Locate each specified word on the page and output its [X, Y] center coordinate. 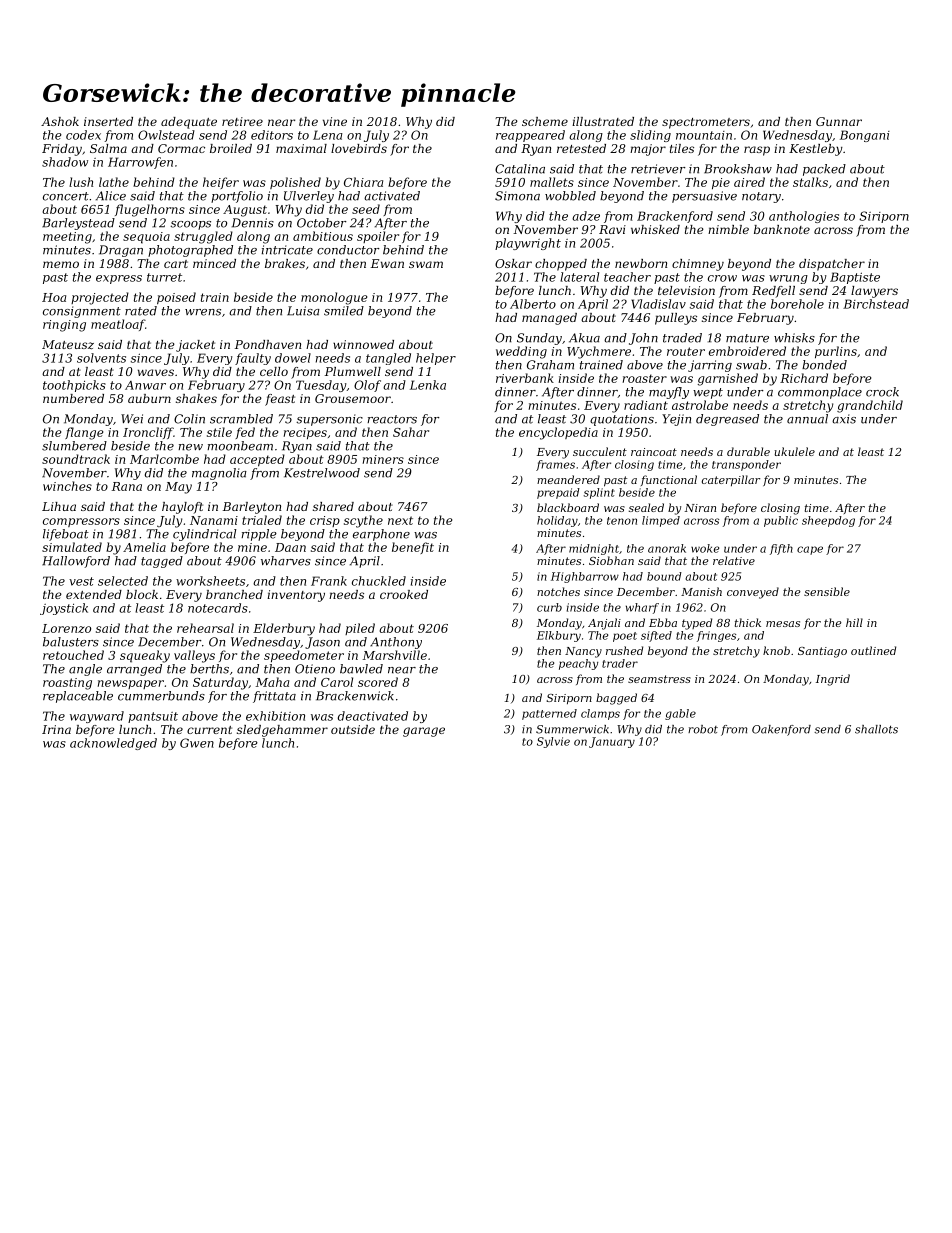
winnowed [363, 344]
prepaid [558, 493]
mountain [704, 135]
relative [734, 560]
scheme [545, 121]
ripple [259, 535]
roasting [67, 684]
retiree [242, 121]
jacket [195, 346]
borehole [797, 304]
